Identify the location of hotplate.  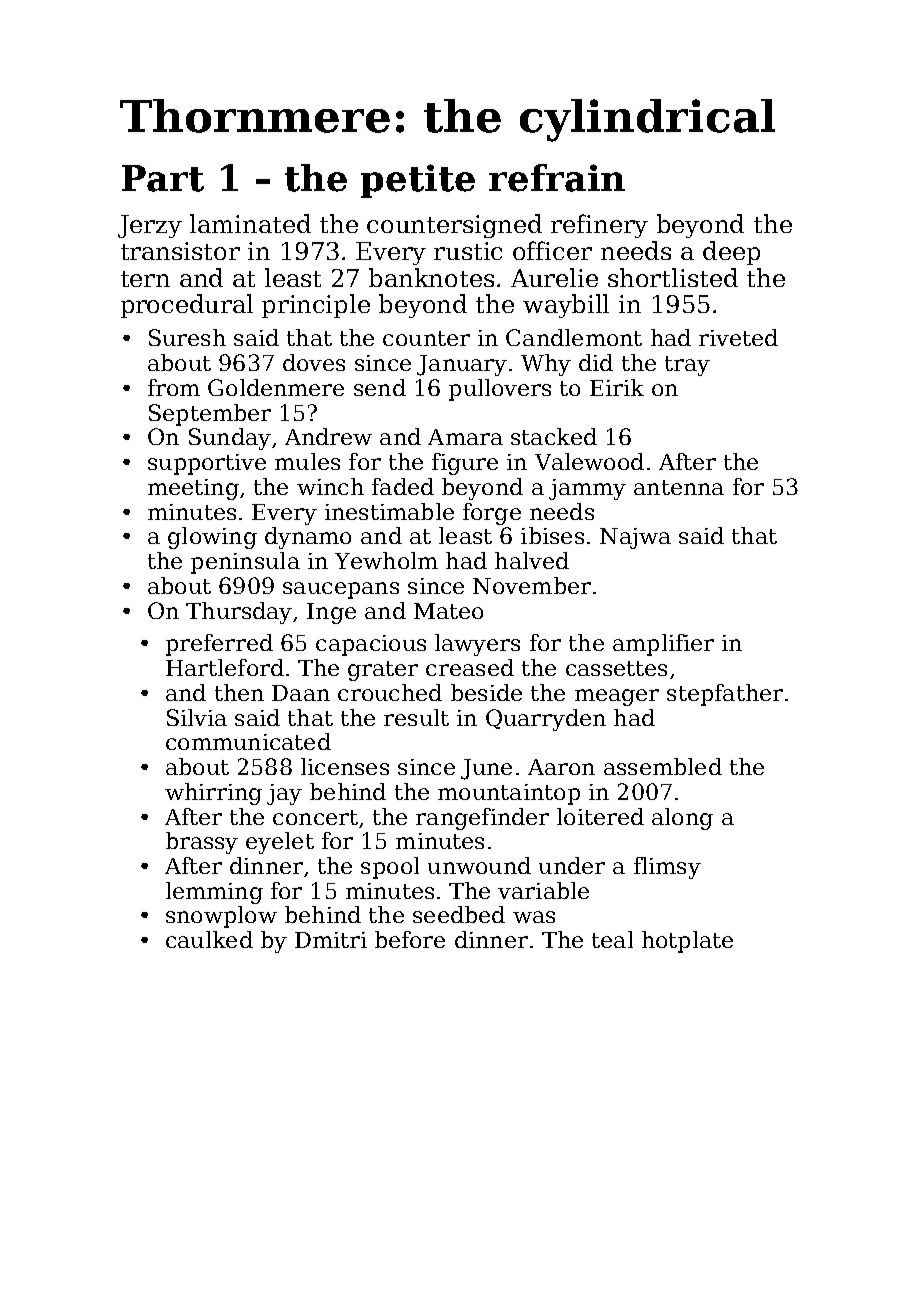
(687, 942).
